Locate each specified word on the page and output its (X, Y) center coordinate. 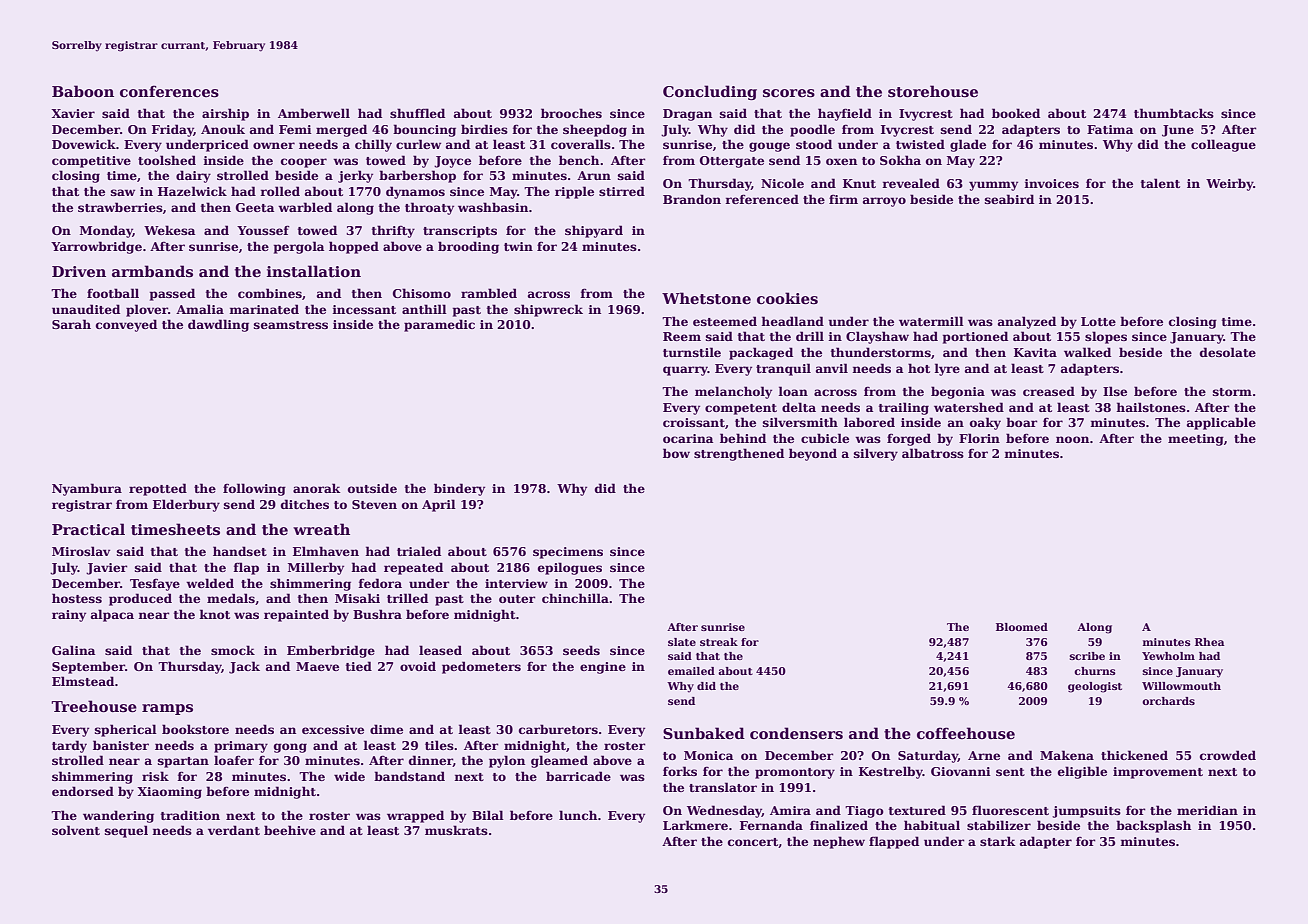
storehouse (933, 91)
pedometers (481, 667)
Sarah (71, 324)
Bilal (488, 815)
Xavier (73, 113)
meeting (1196, 440)
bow (676, 453)
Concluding (710, 92)
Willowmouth (1181, 686)
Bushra (377, 614)
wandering (118, 816)
